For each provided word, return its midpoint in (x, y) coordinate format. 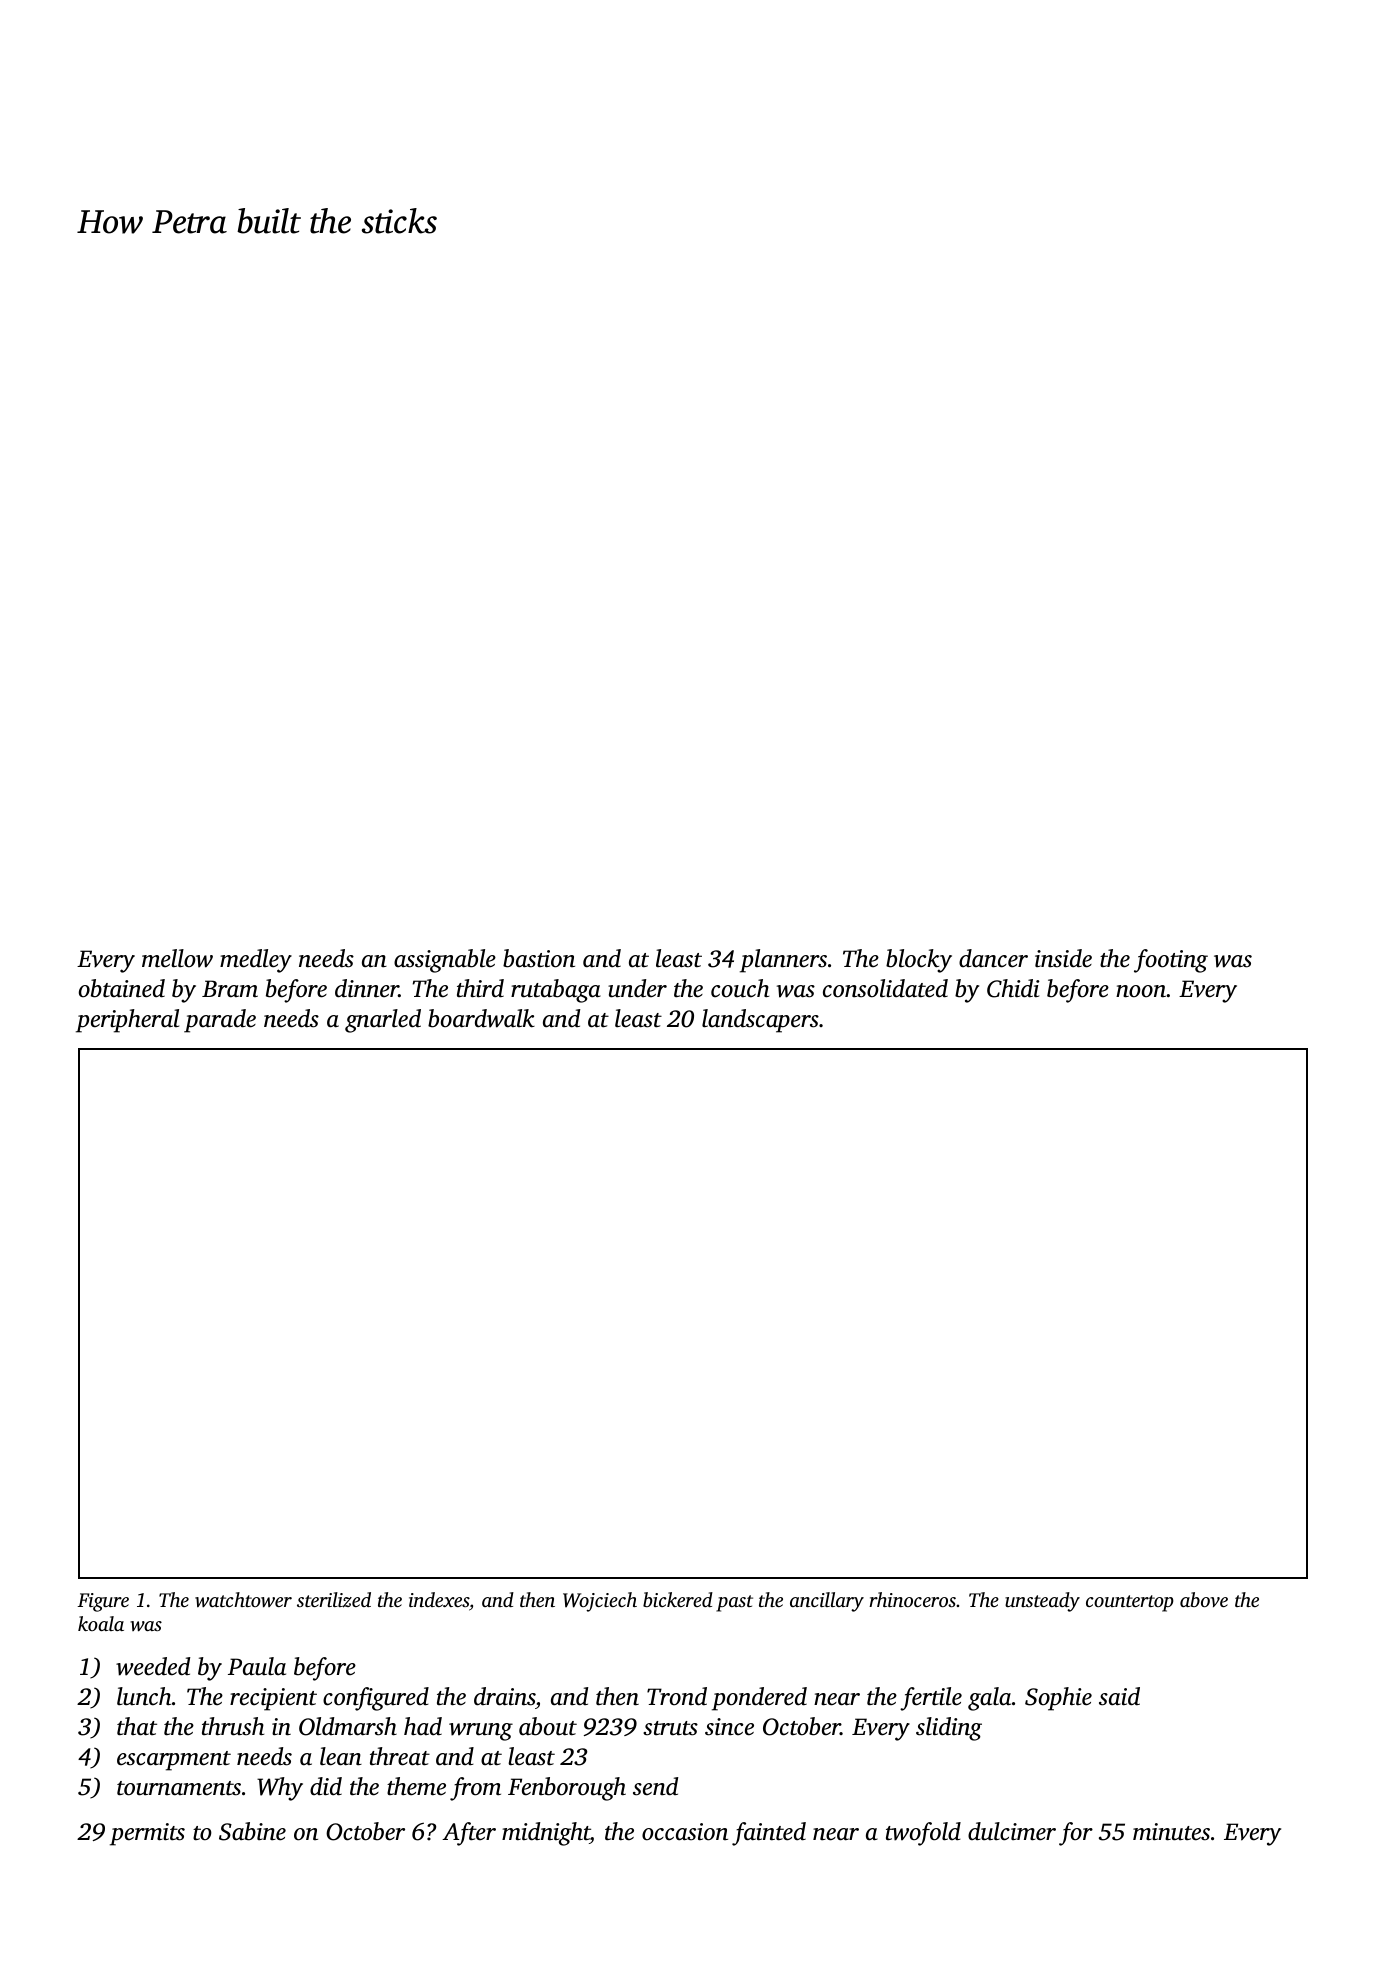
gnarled (383, 1021)
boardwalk (481, 1018)
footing (1171, 961)
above (1204, 1599)
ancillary (827, 1602)
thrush (233, 1726)
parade (220, 1021)
